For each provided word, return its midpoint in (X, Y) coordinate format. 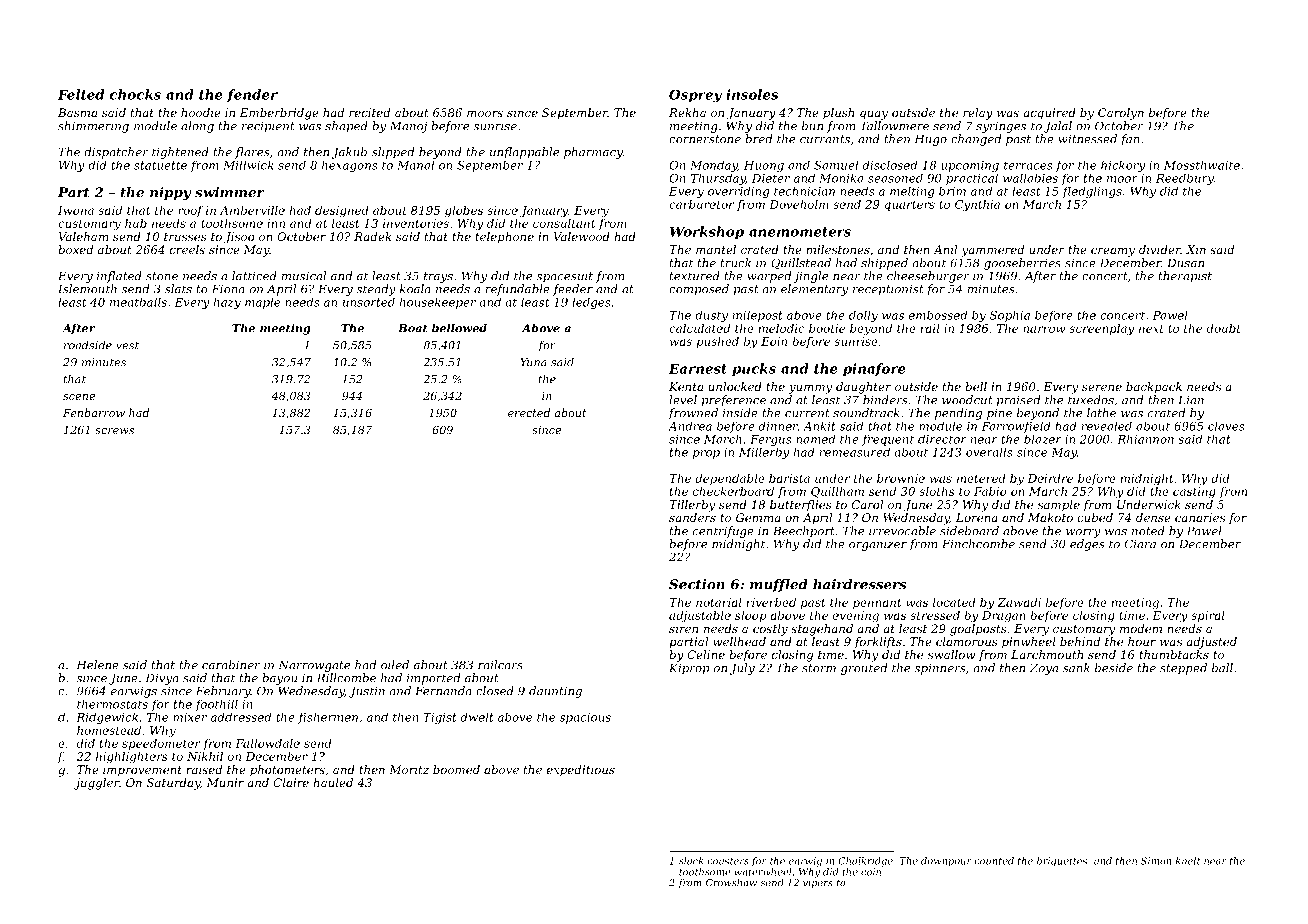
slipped (393, 153)
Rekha (687, 112)
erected (529, 412)
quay (874, 115)
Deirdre (1050, 478)
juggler (96, 784)
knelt (1188, 861)
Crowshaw (731, 883)
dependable (730, 479)
